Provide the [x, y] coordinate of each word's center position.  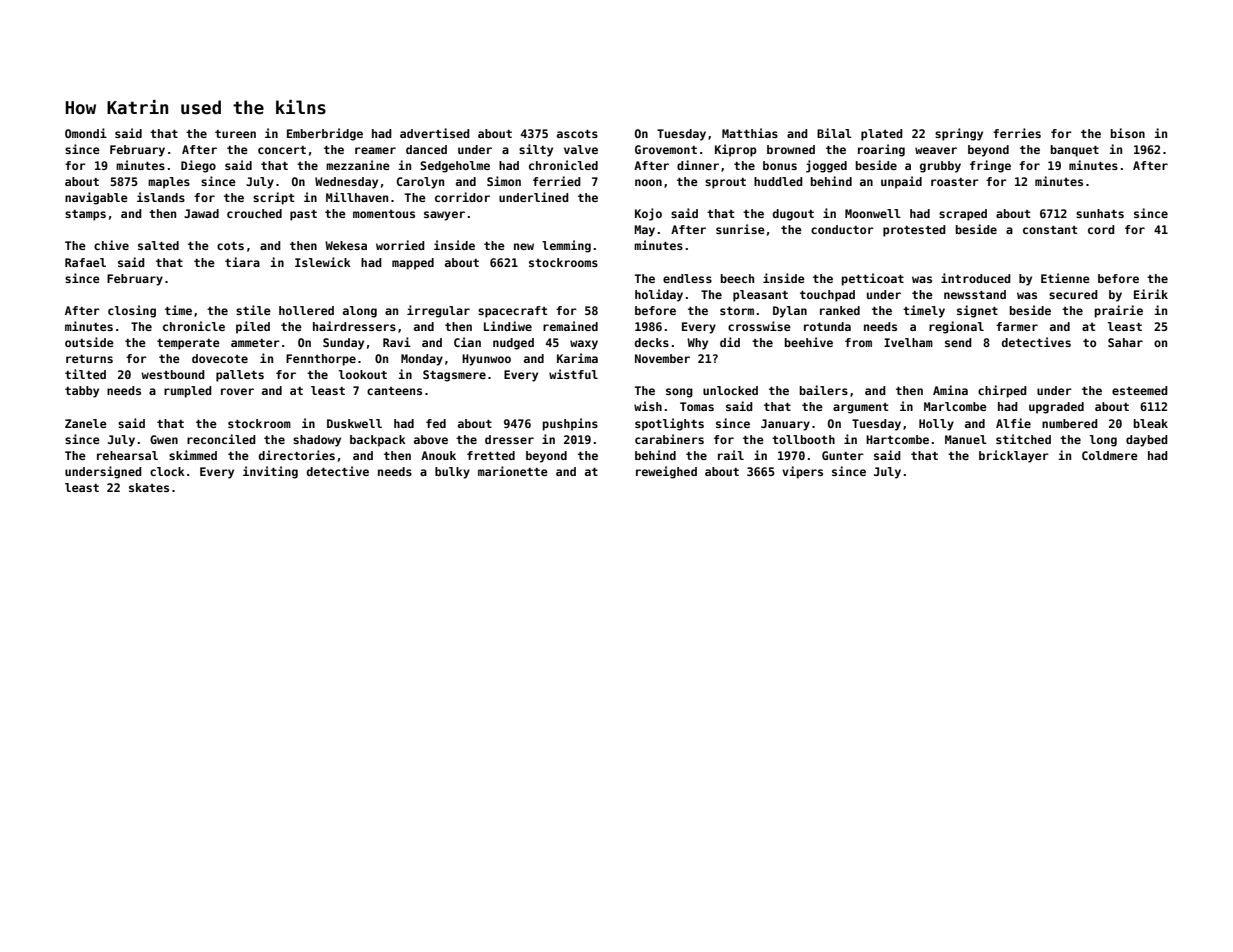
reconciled [221, 439]
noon [648, 182]
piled [253, 327]
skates [149, 487]
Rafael [85, 262]
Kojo [648, 214]
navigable [96, 198]
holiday [659, 295]
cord [1101, 229]
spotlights [669, 424]
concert [282, 150]
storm [737, 311]
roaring [881, 150]
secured [1073, 294]
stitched [1023, 439]
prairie [1119, 311]
